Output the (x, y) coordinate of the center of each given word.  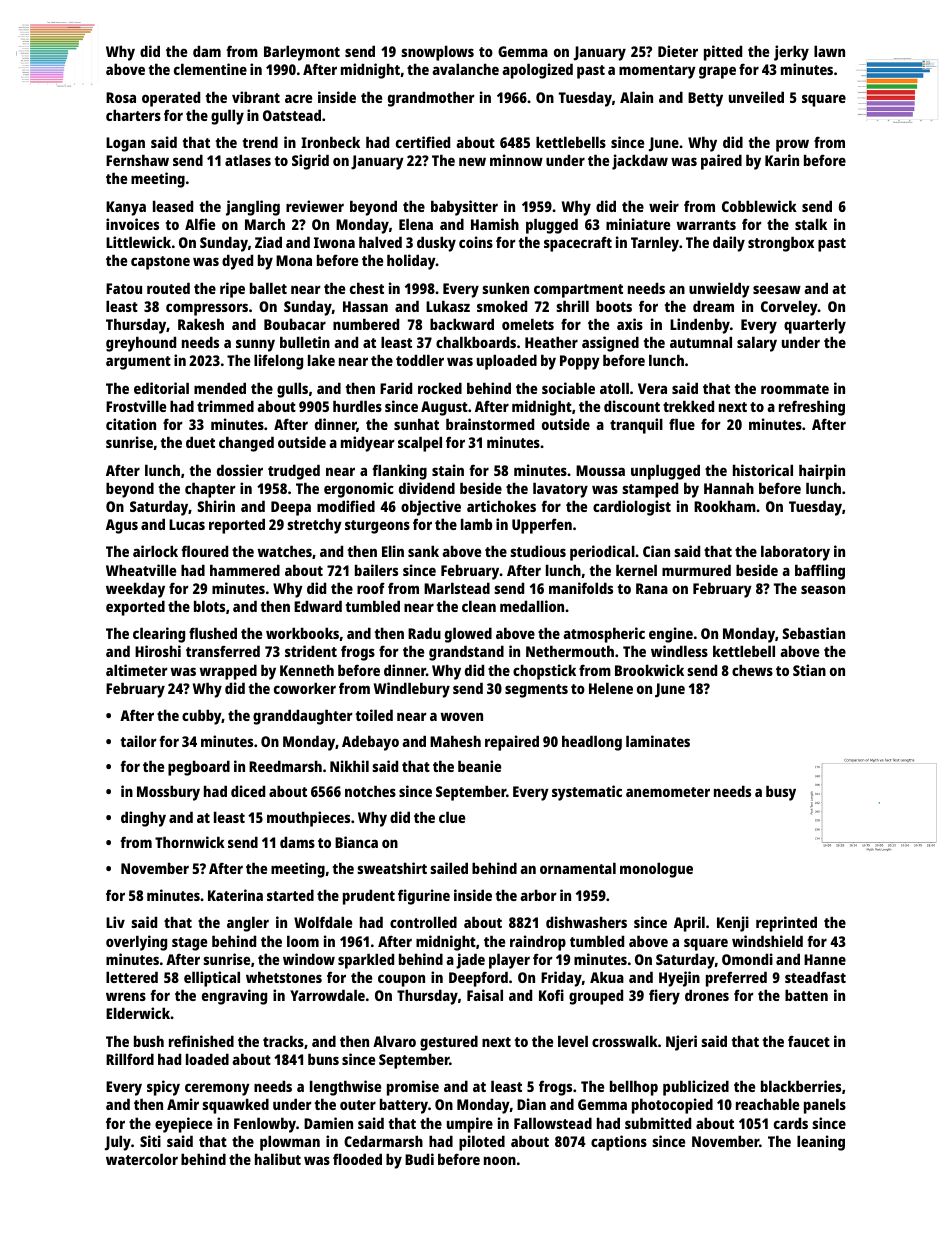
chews (752, 670)
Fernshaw (137, 160)
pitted (723, 53)
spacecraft (578, 244)
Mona (294, 260)
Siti (150, 1141)
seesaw (777, 289)
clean (479, 606)
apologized (537, 71)
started (290, 895)
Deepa (291, 508)
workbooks (302, 633)
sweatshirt (392, 868)
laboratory (795, 553)
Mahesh (455, 741)
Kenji (733, 924)
